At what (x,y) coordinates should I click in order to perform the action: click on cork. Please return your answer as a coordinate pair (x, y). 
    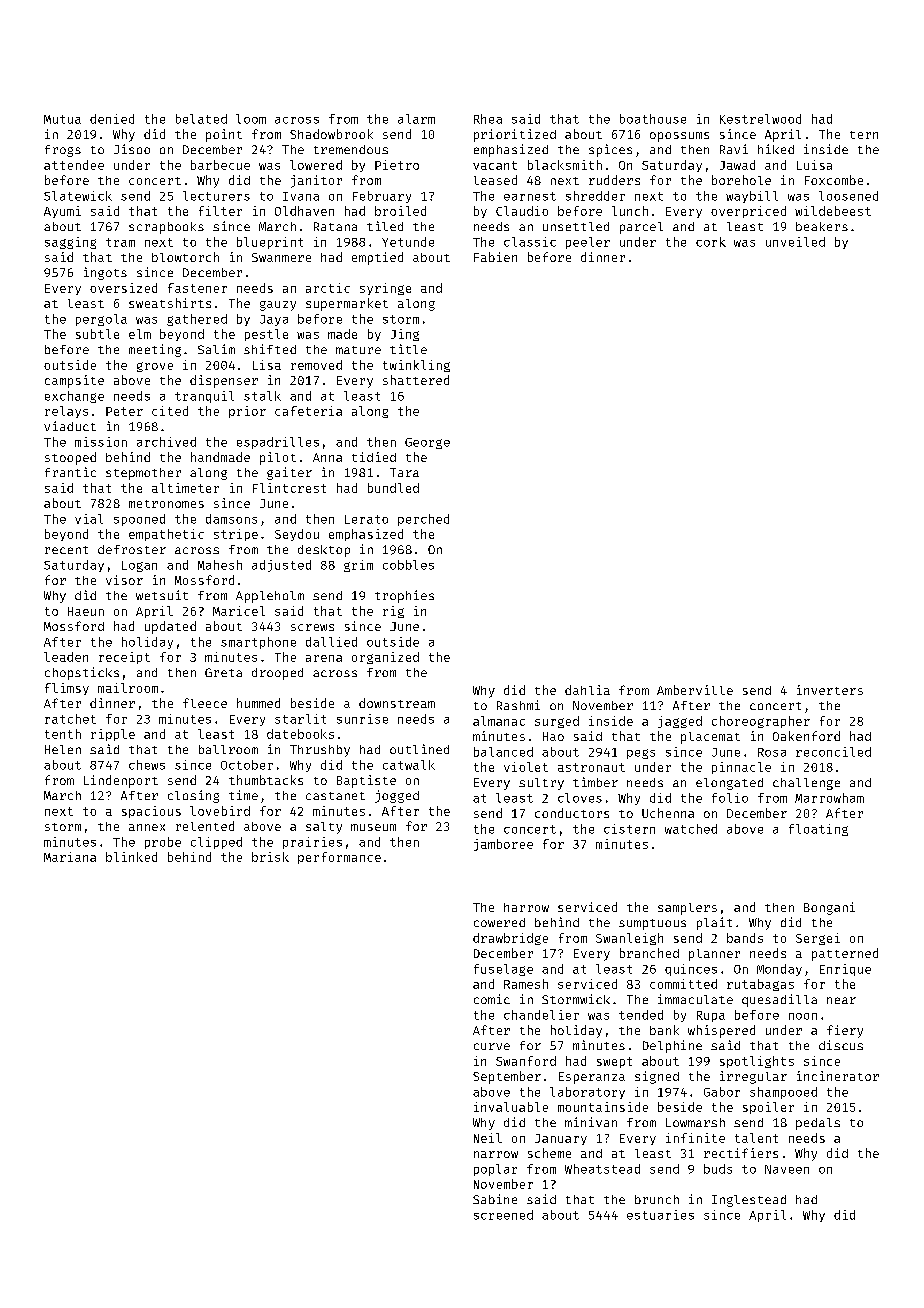
    Looking at the image, I should click on (711, 242).
